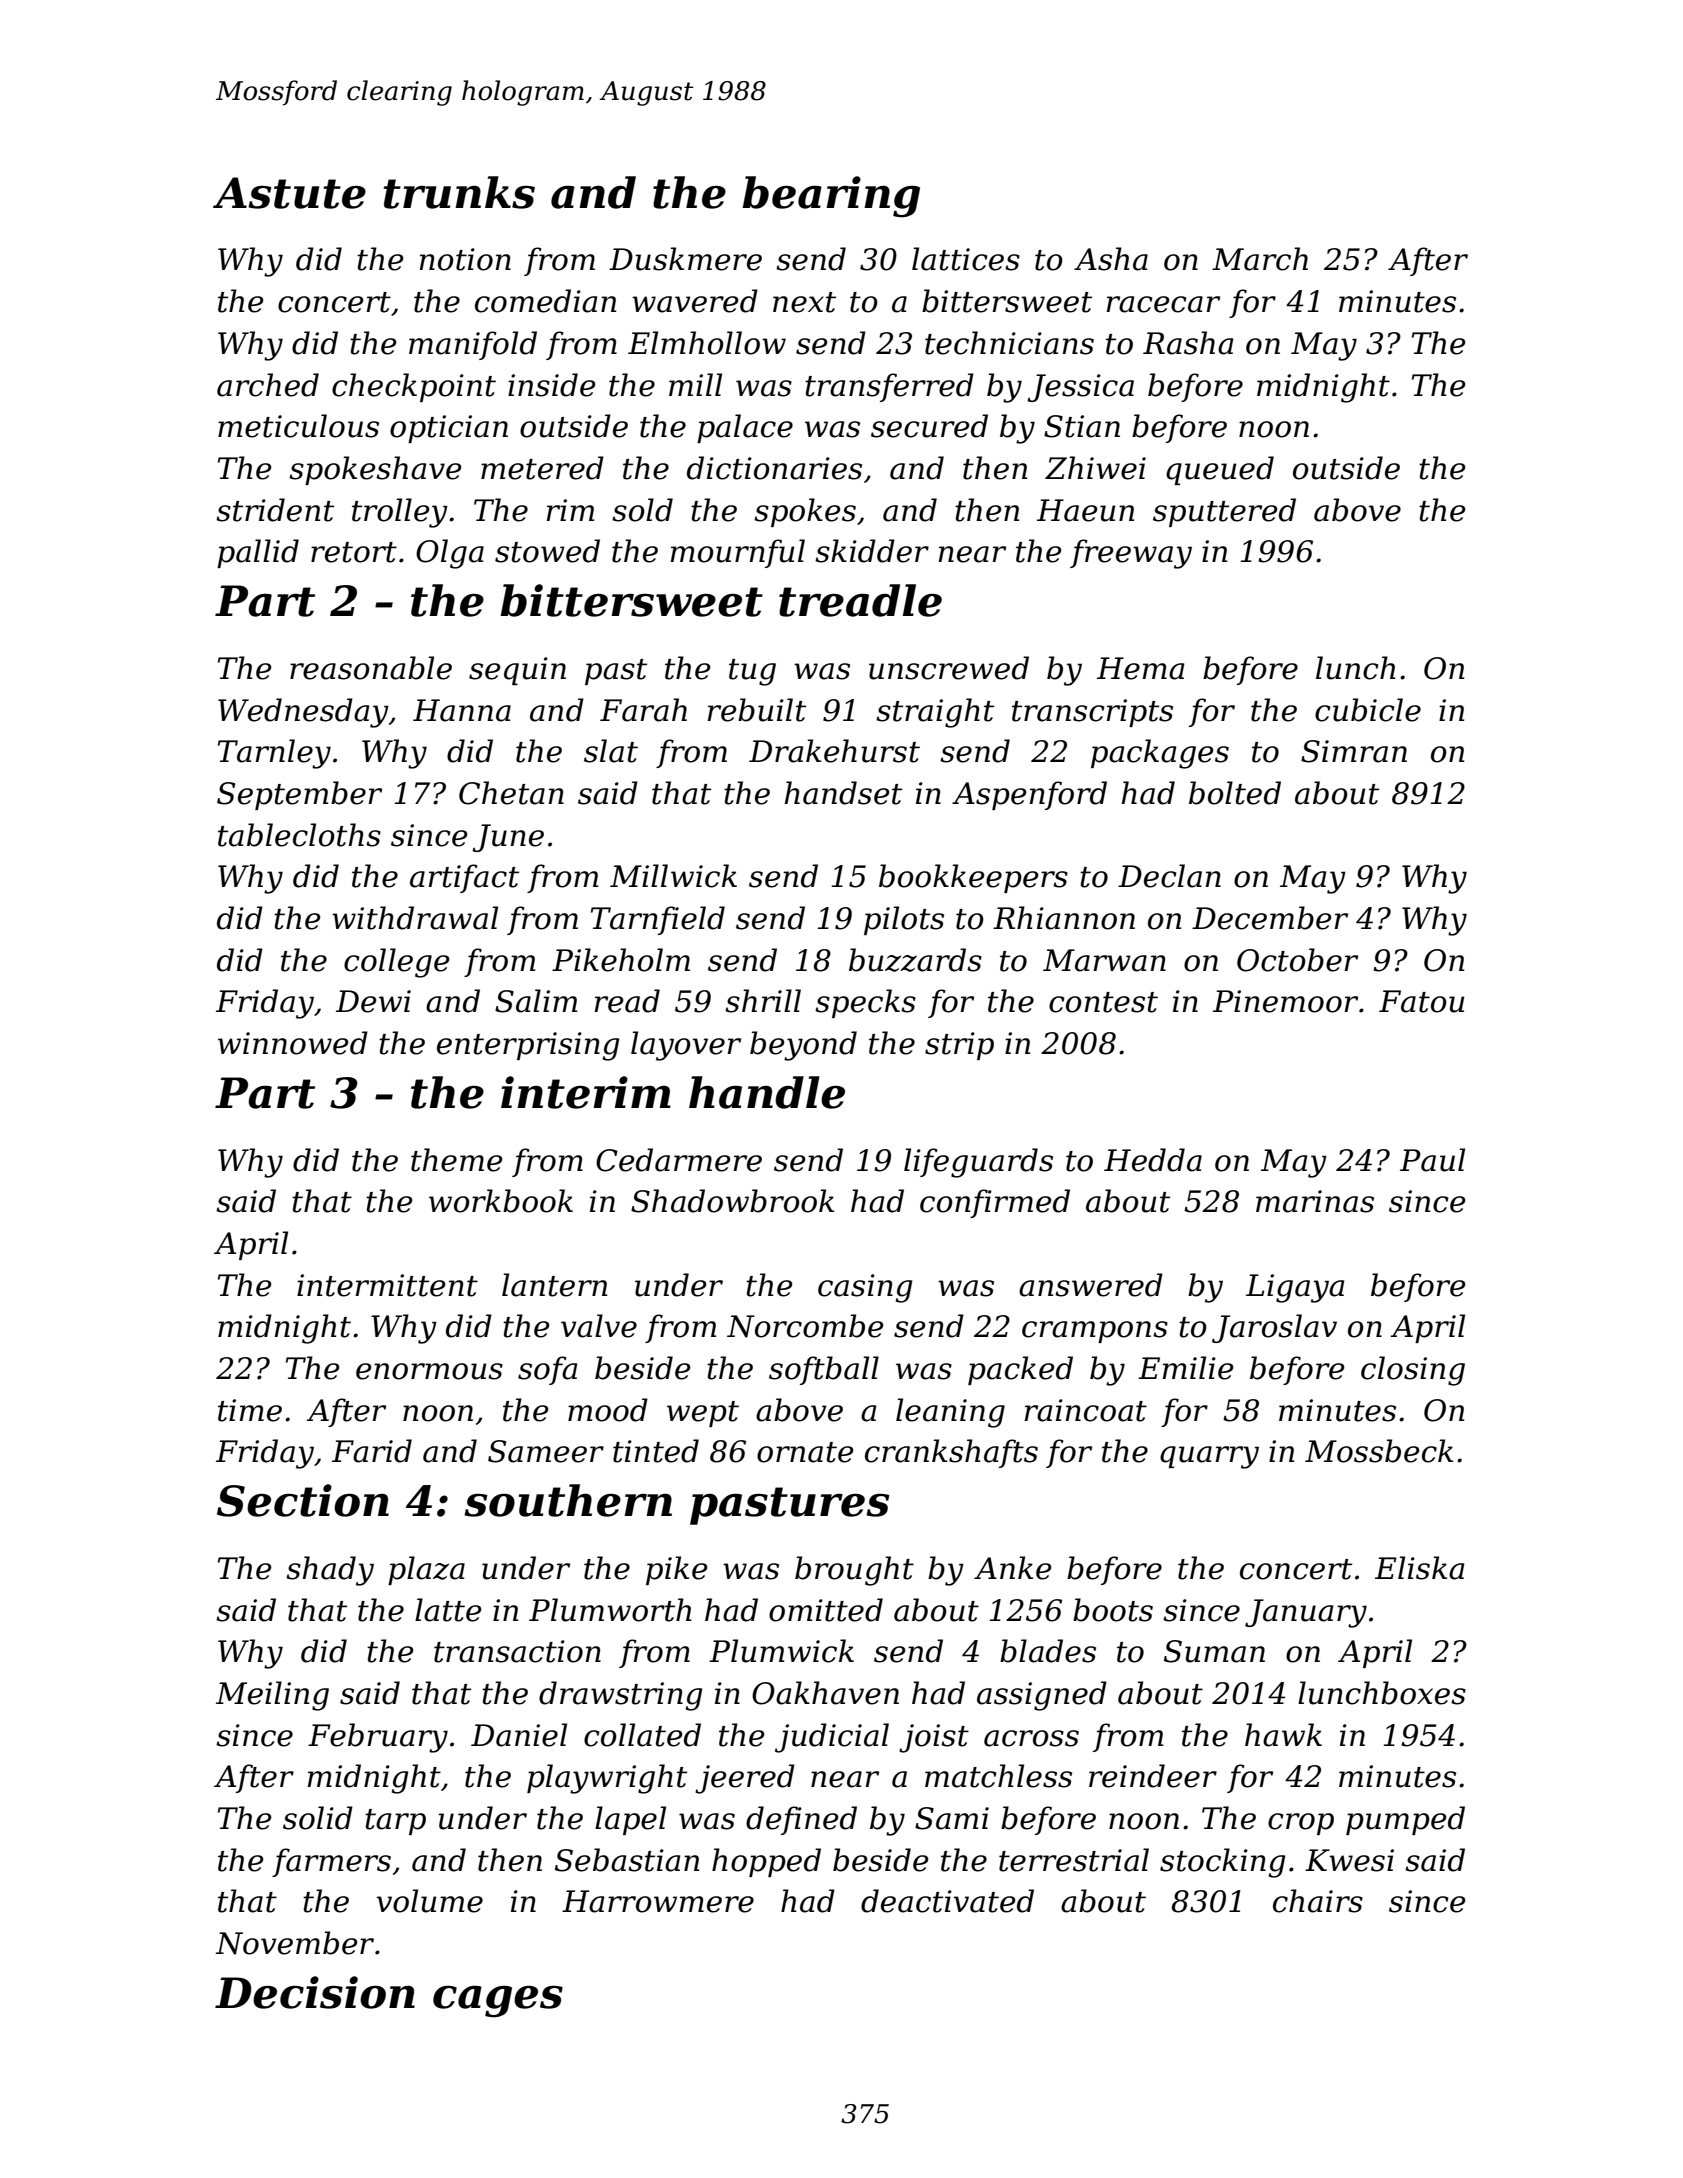 The height and width of the image is (2178, 1683). I want to click on boots, so click(1113, 1610).
